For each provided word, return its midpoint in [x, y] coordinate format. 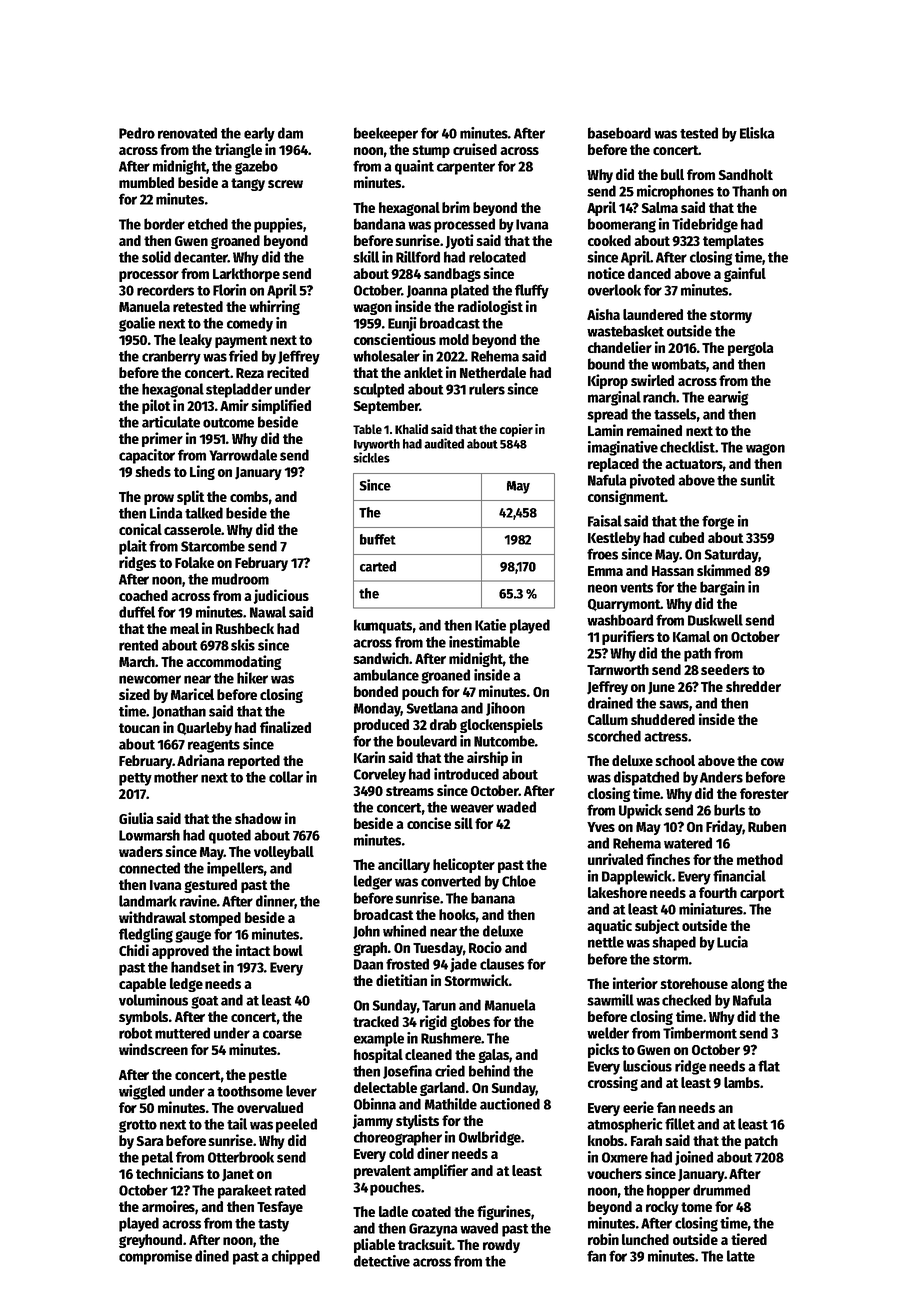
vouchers [614, 1173]
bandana [380, 224]
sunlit [757, 480]
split [191, 497]
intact [253, 950]
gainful [745, 274]
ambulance [386, 675]
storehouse [694, 983]
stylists [417, 1121]
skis [243, 645]
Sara [150, 1141]
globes [470, 1023]
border [164, 224]
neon [602, 588]
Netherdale [493, 372]
